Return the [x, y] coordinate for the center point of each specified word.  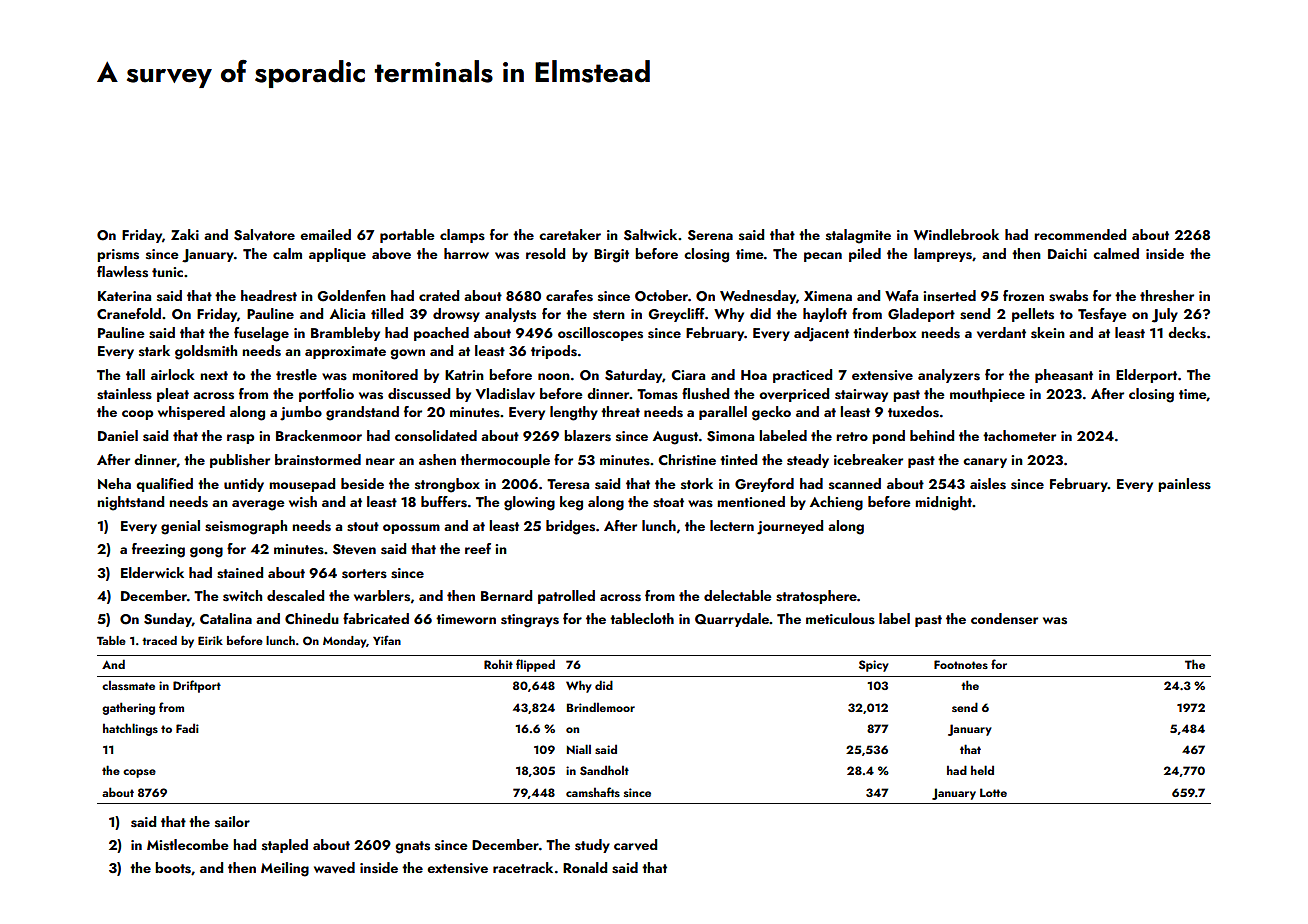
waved [334, 868]
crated [439, 295]
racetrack [523, 867]
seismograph [246, 527]
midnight [943, 503]
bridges [570, 527]
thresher [1167, 296]
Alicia [347, 313]
